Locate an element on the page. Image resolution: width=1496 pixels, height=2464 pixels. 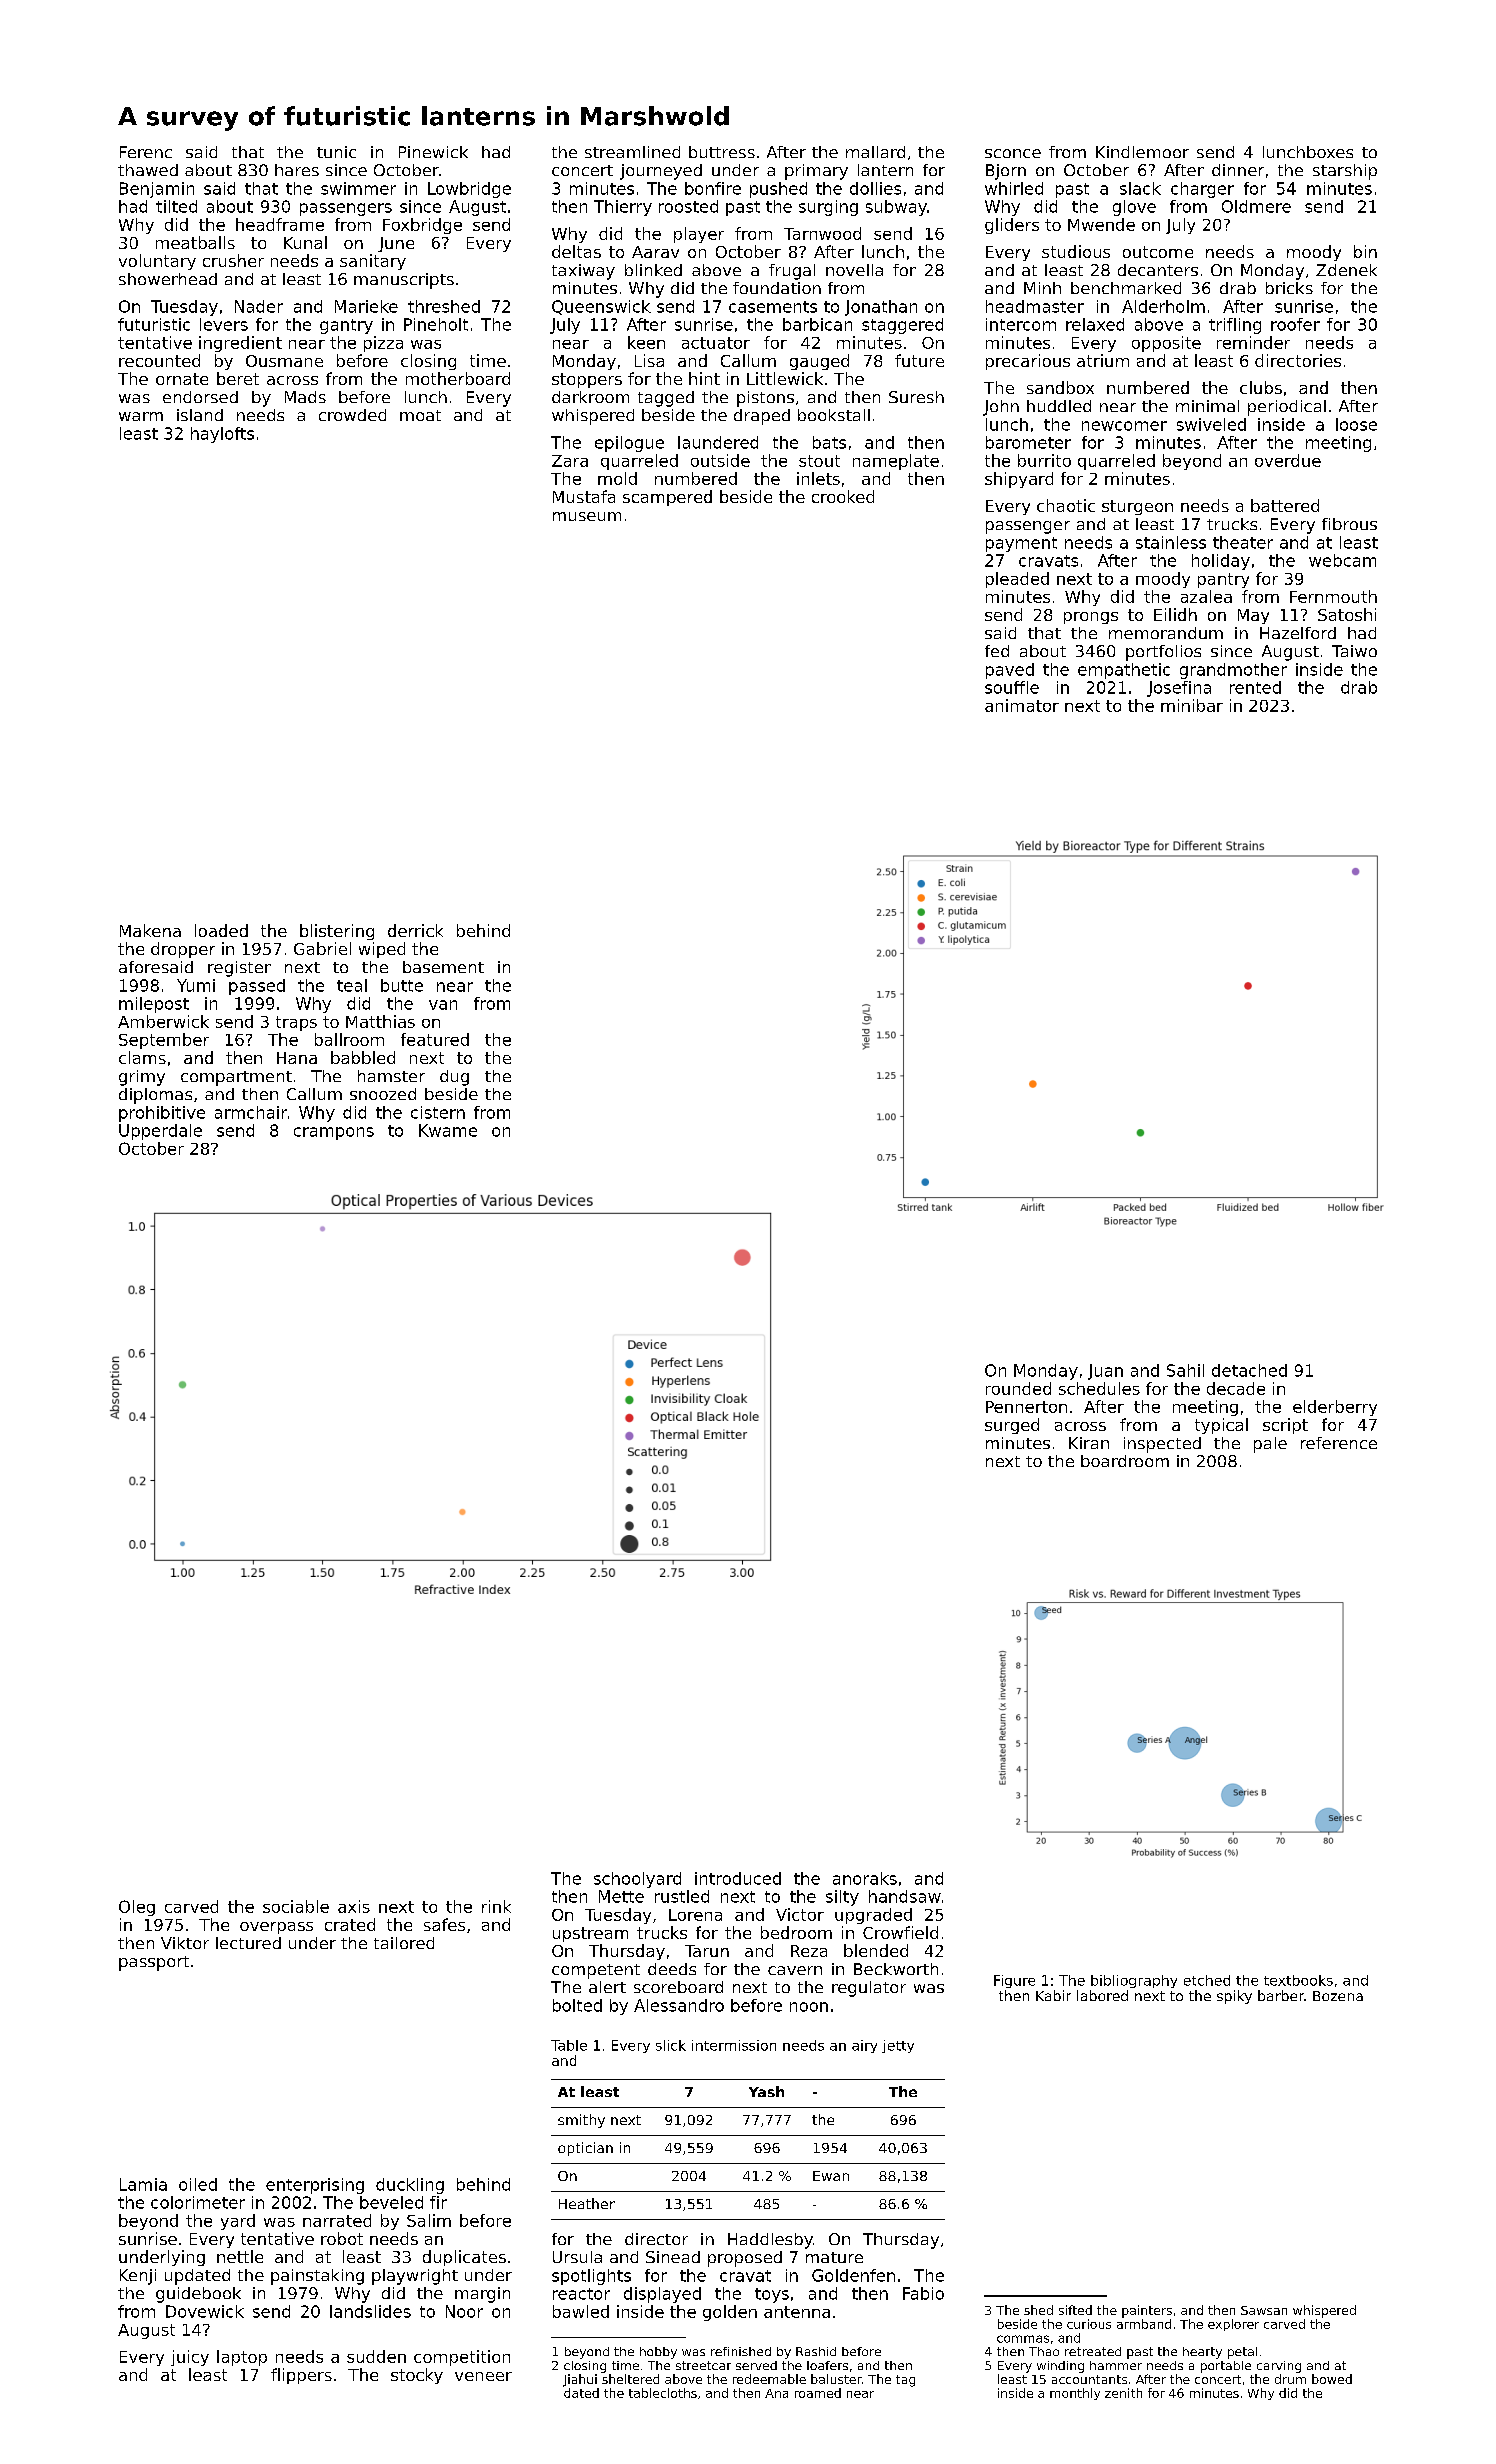
sociable is located at coordinates (296, 1906).
